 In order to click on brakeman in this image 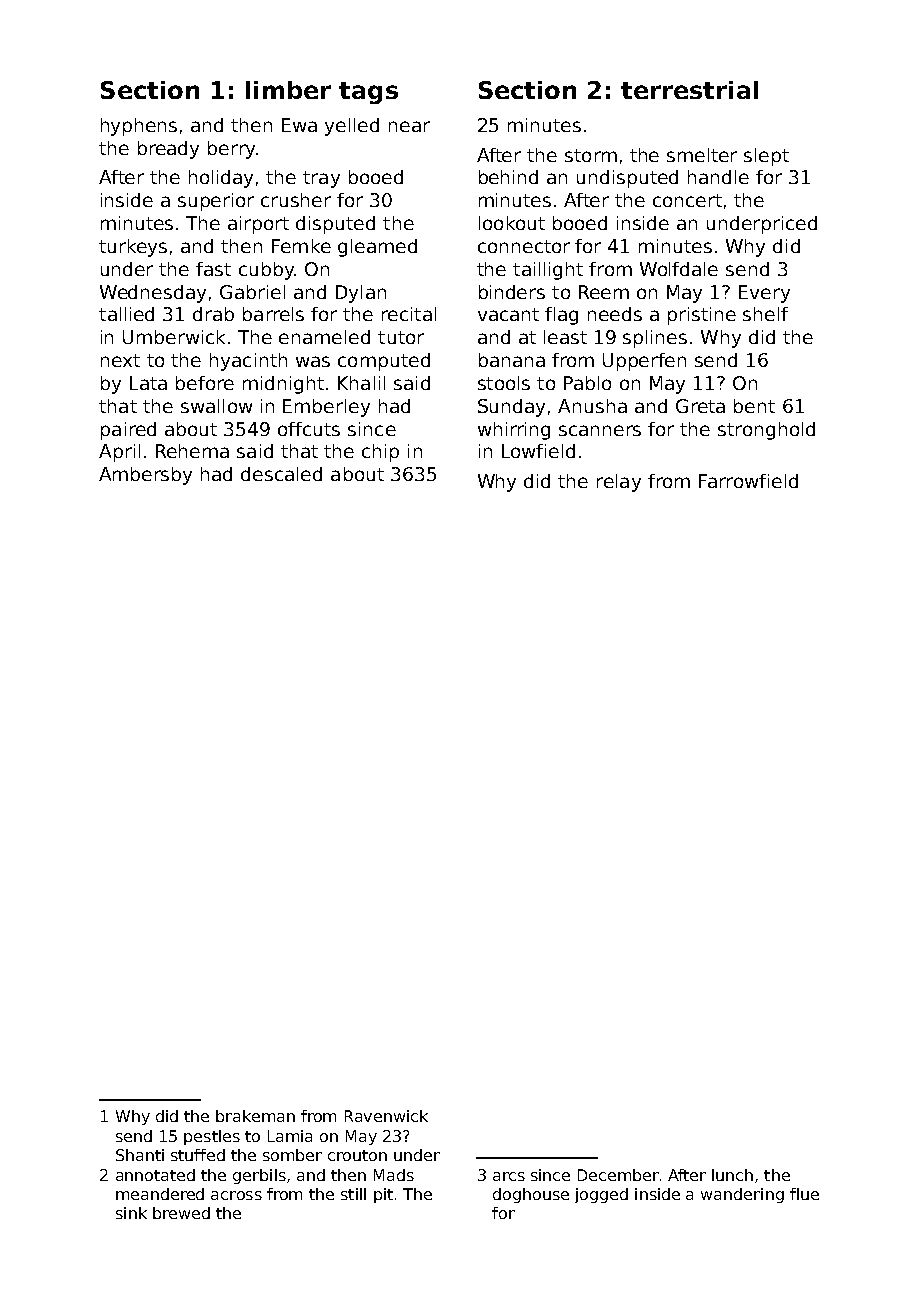, I will do `click(255, 1116)`.
